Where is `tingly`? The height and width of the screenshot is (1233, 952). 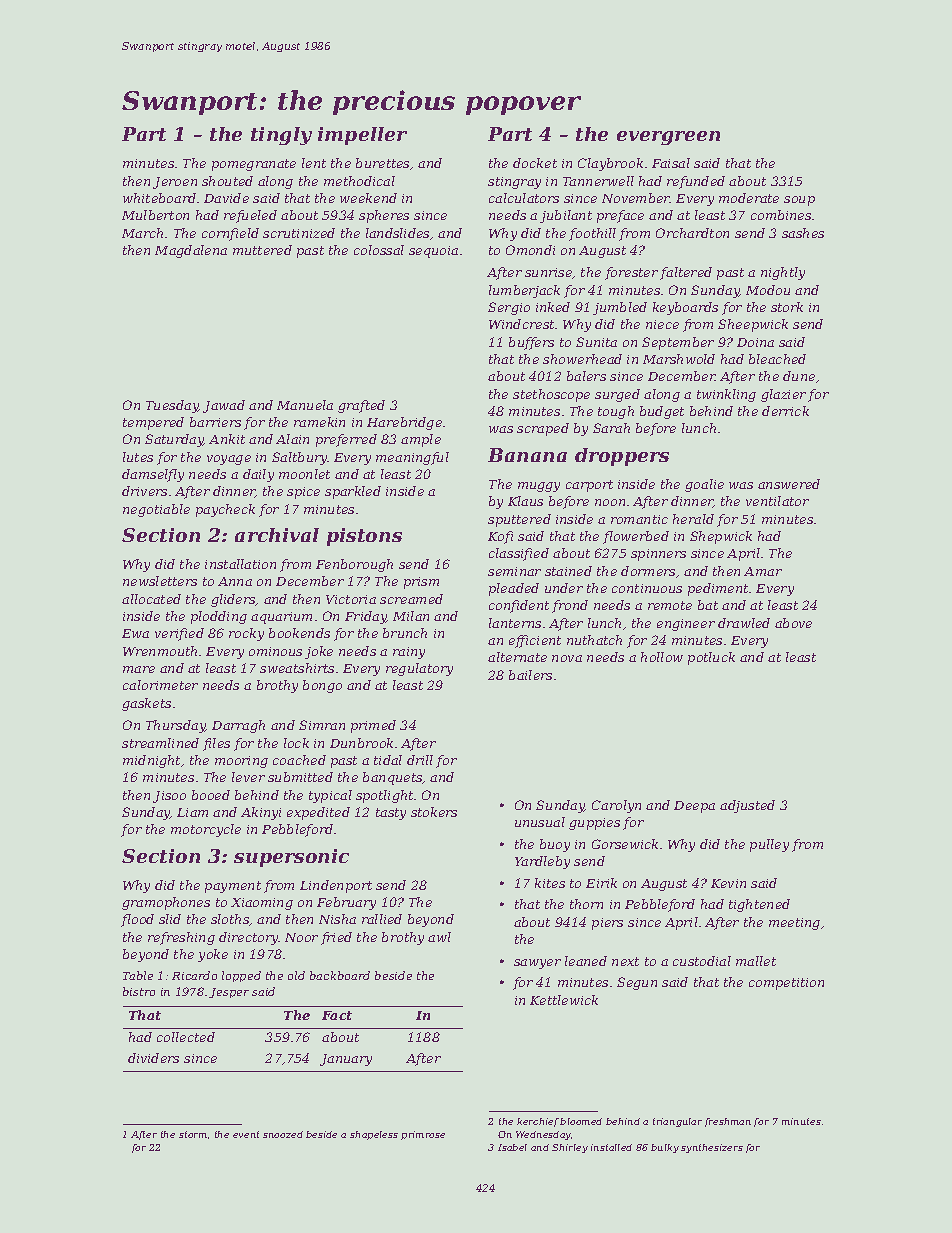
tingly is located at coordinates (281, 136).
